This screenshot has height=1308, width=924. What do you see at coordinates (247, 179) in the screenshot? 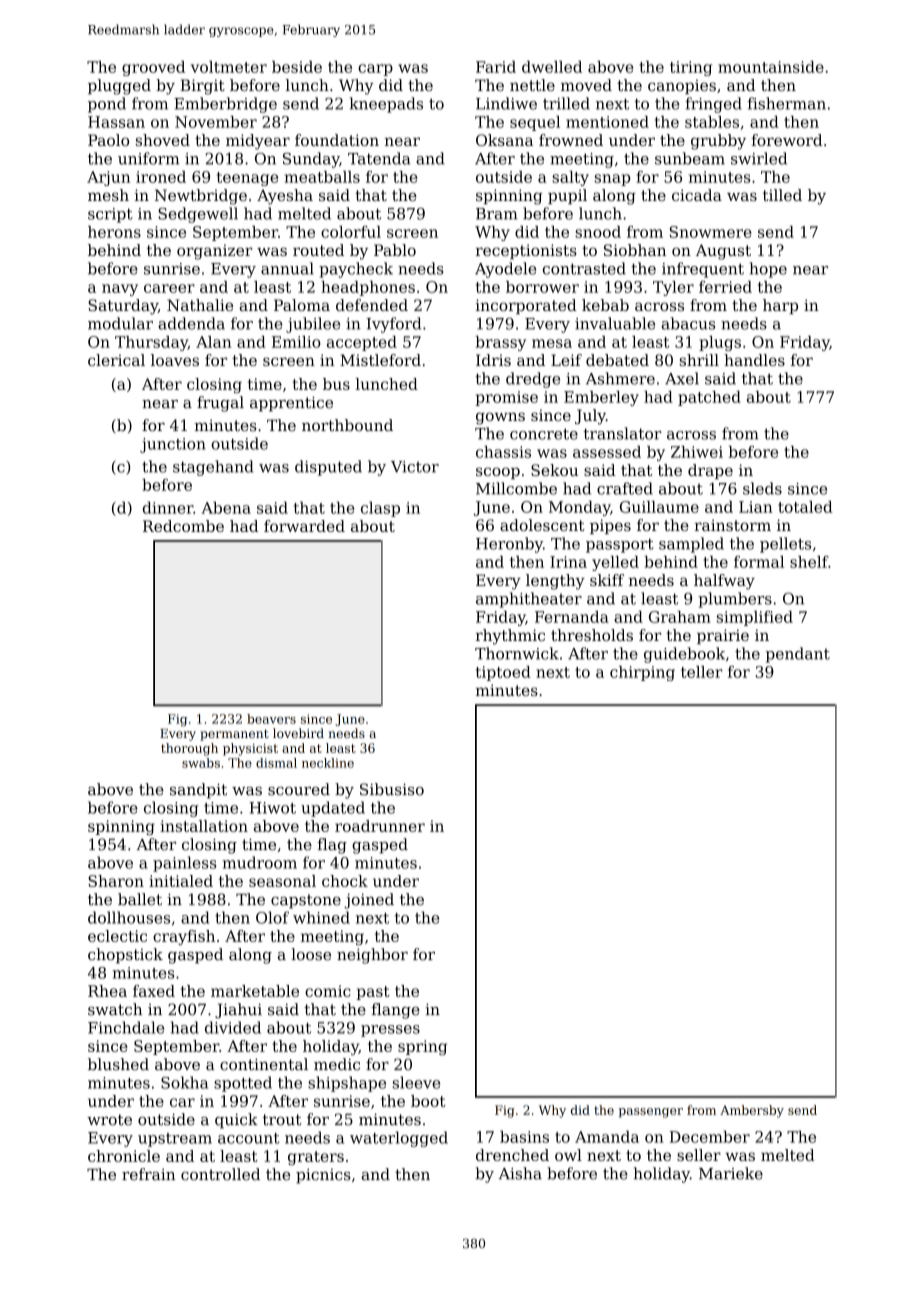
I see `teenage` at bounding box center [247, 179].
